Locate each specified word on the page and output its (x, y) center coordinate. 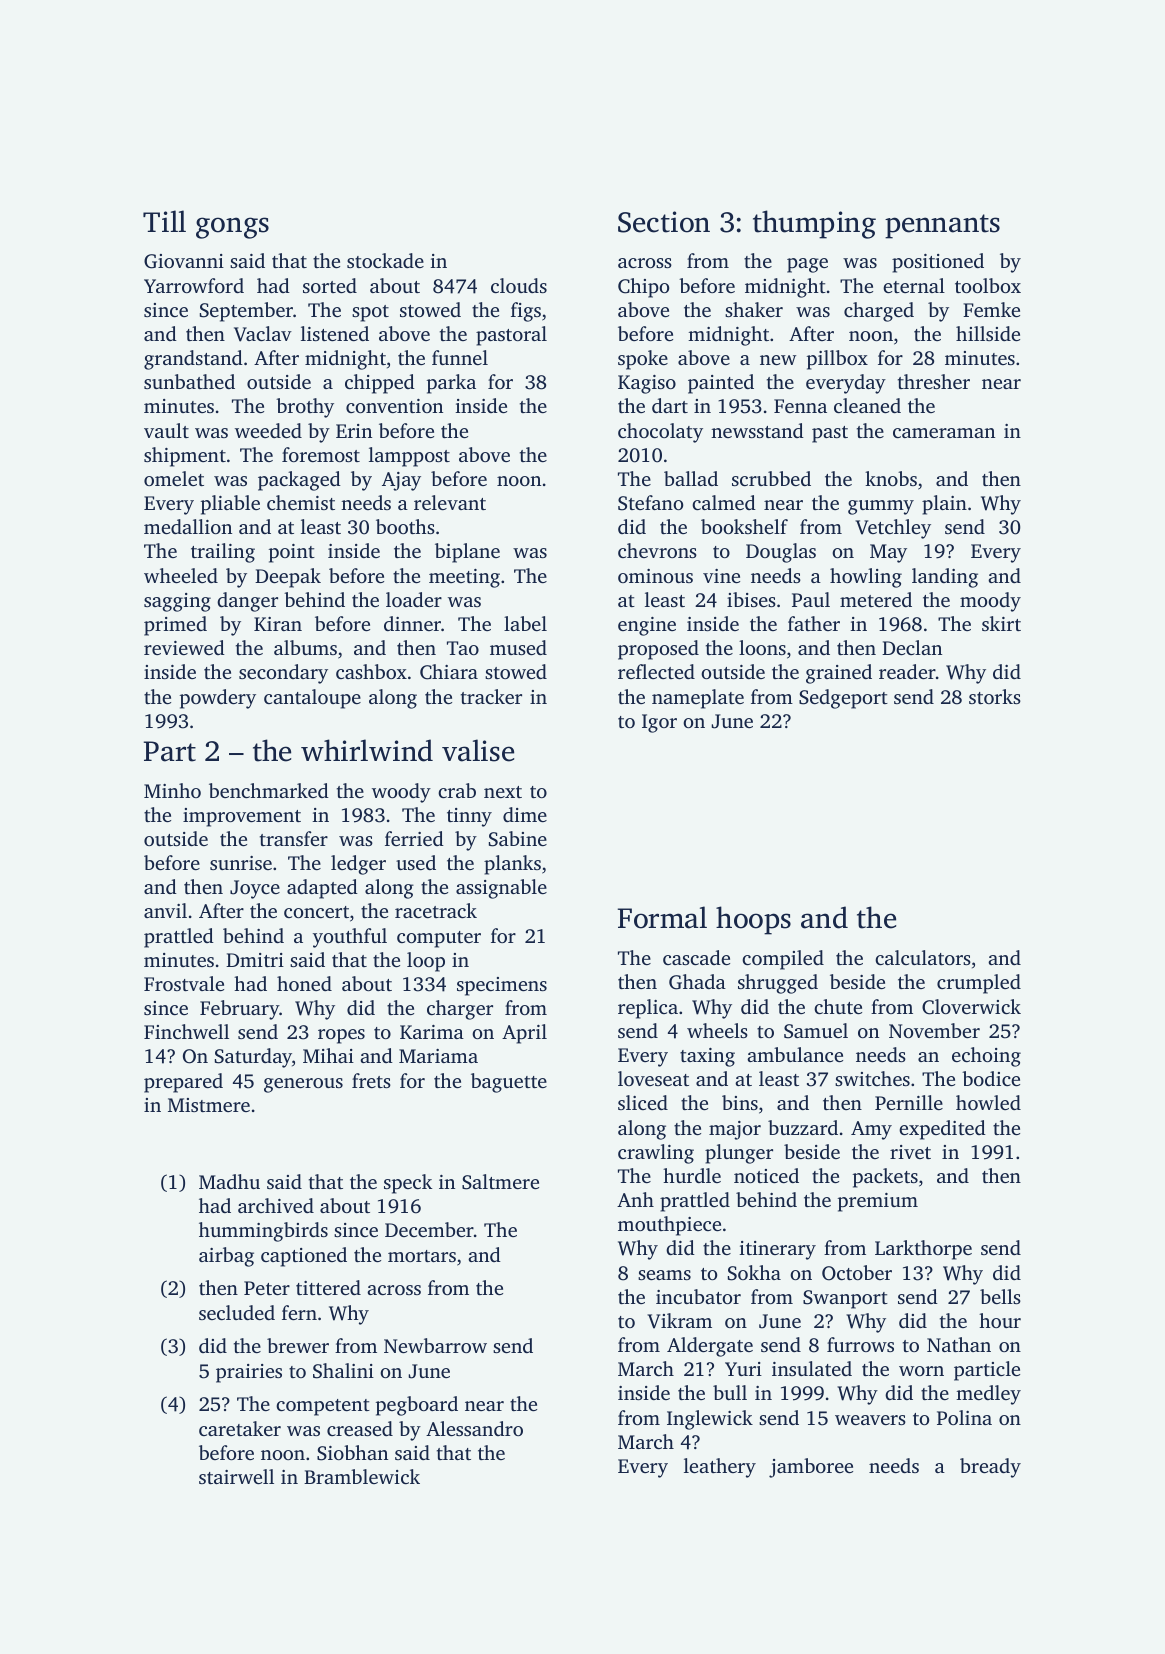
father (814, 623)
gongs (232, 228)
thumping (814, 224)
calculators (923, 957)
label (525, 623)
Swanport (845, 1299)
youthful (350, 938)
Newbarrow (435, 1345)
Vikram (679, 1321)
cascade (696, 957)
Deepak (288, 578)
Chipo (643, 288)
